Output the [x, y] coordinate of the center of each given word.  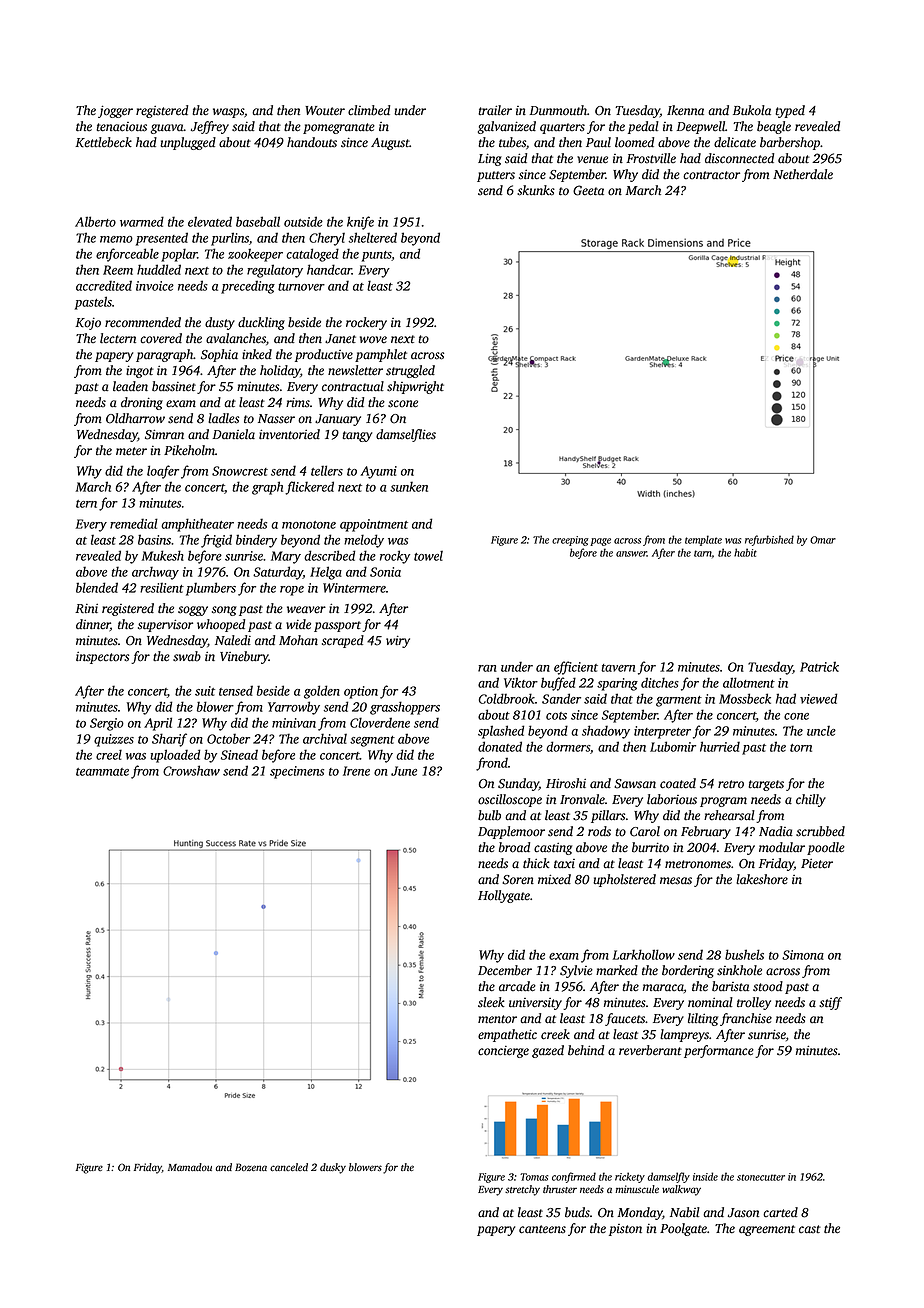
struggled [410, 371]
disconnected [739, 158]
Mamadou [190, 1167]
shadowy [606, 732]
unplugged [188, 143]
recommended [143, 322]
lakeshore [762, 879]
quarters [562, 128]
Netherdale [803, 174]
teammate [102, 772]
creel [109, 754]
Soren [518, 880]
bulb [489, 815]
